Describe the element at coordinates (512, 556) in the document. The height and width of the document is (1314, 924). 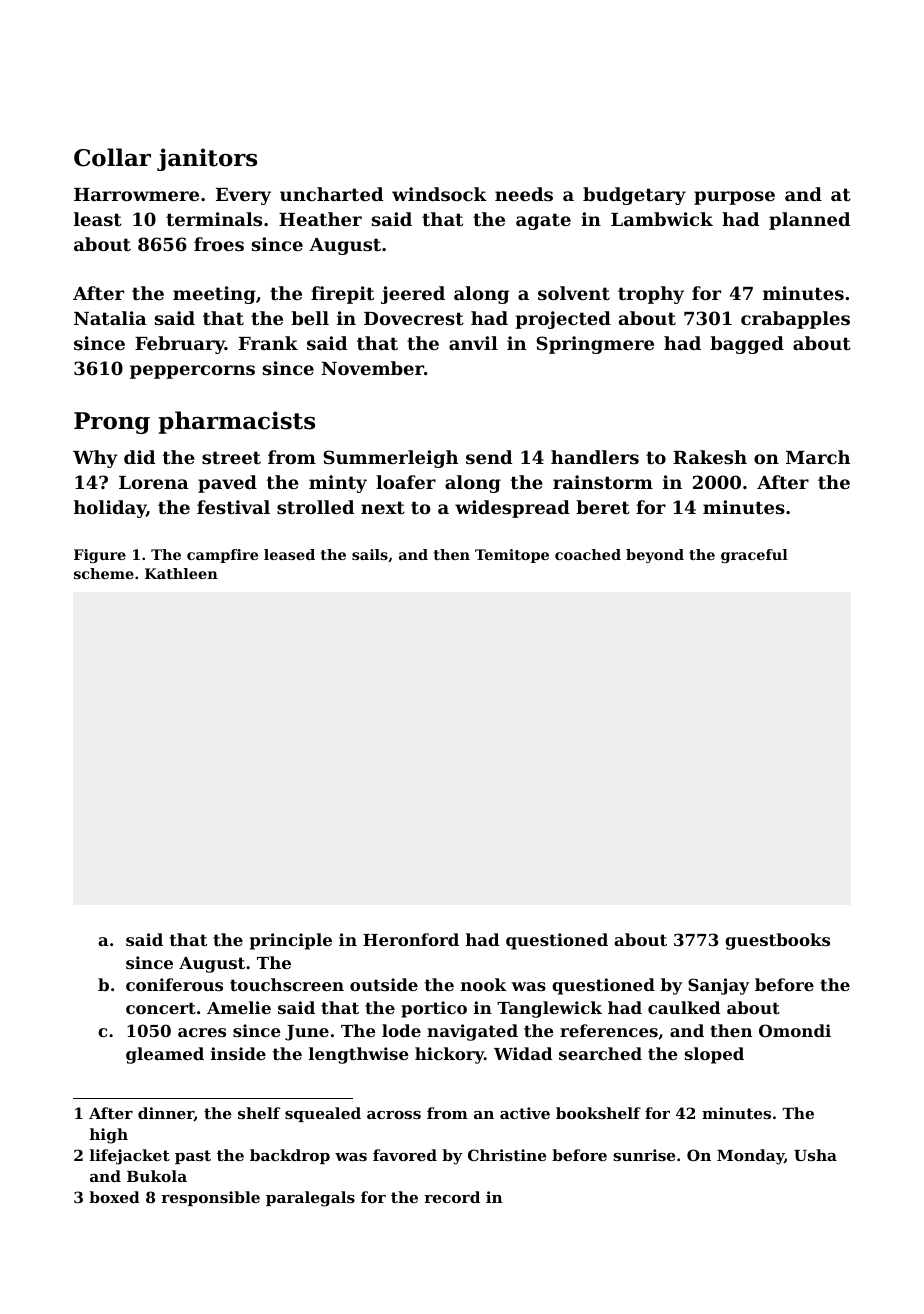
I see `Temitope` at that location.
